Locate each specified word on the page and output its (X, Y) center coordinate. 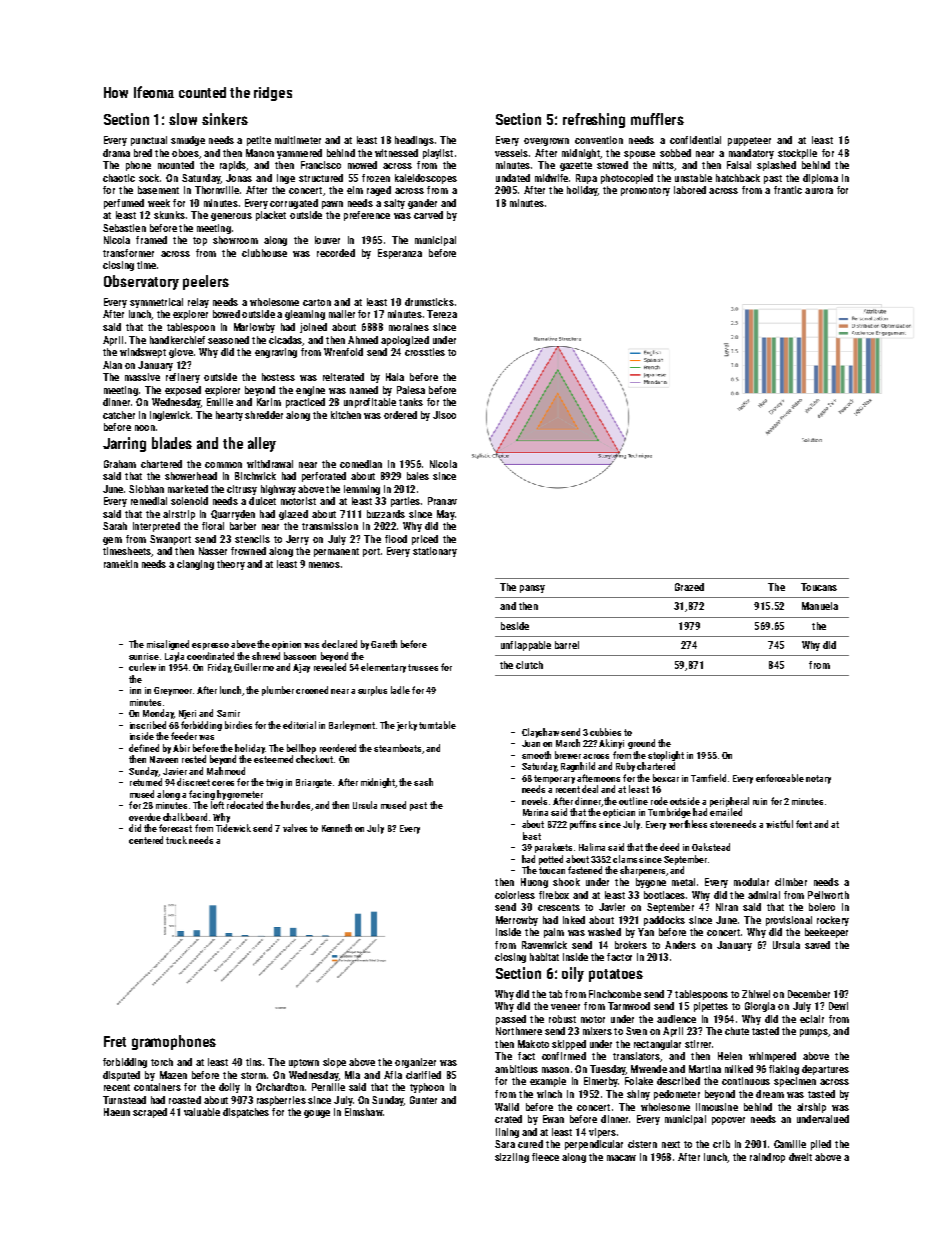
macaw (621, 1158)
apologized (405, 341)
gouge (317, 1114)
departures (825, 1070)
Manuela (820, 606)
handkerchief (177, 340)
